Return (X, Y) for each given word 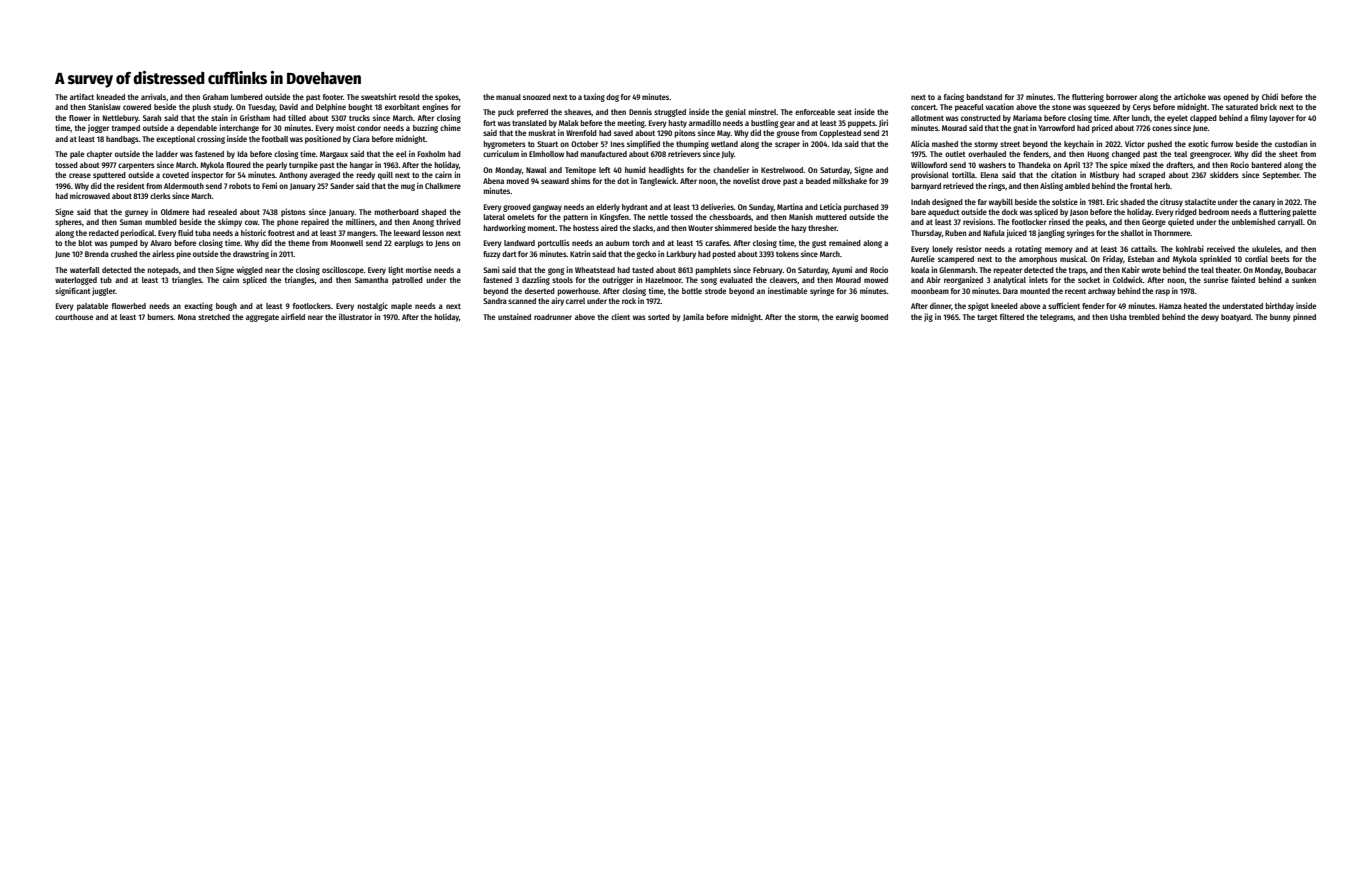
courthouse (74, 317)
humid (635, 169)
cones (1162, 128)
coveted (175, 175)
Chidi (1270, 96)
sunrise (1216, 279)
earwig (847, 317)
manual (508, 97)
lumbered (247, 97)
